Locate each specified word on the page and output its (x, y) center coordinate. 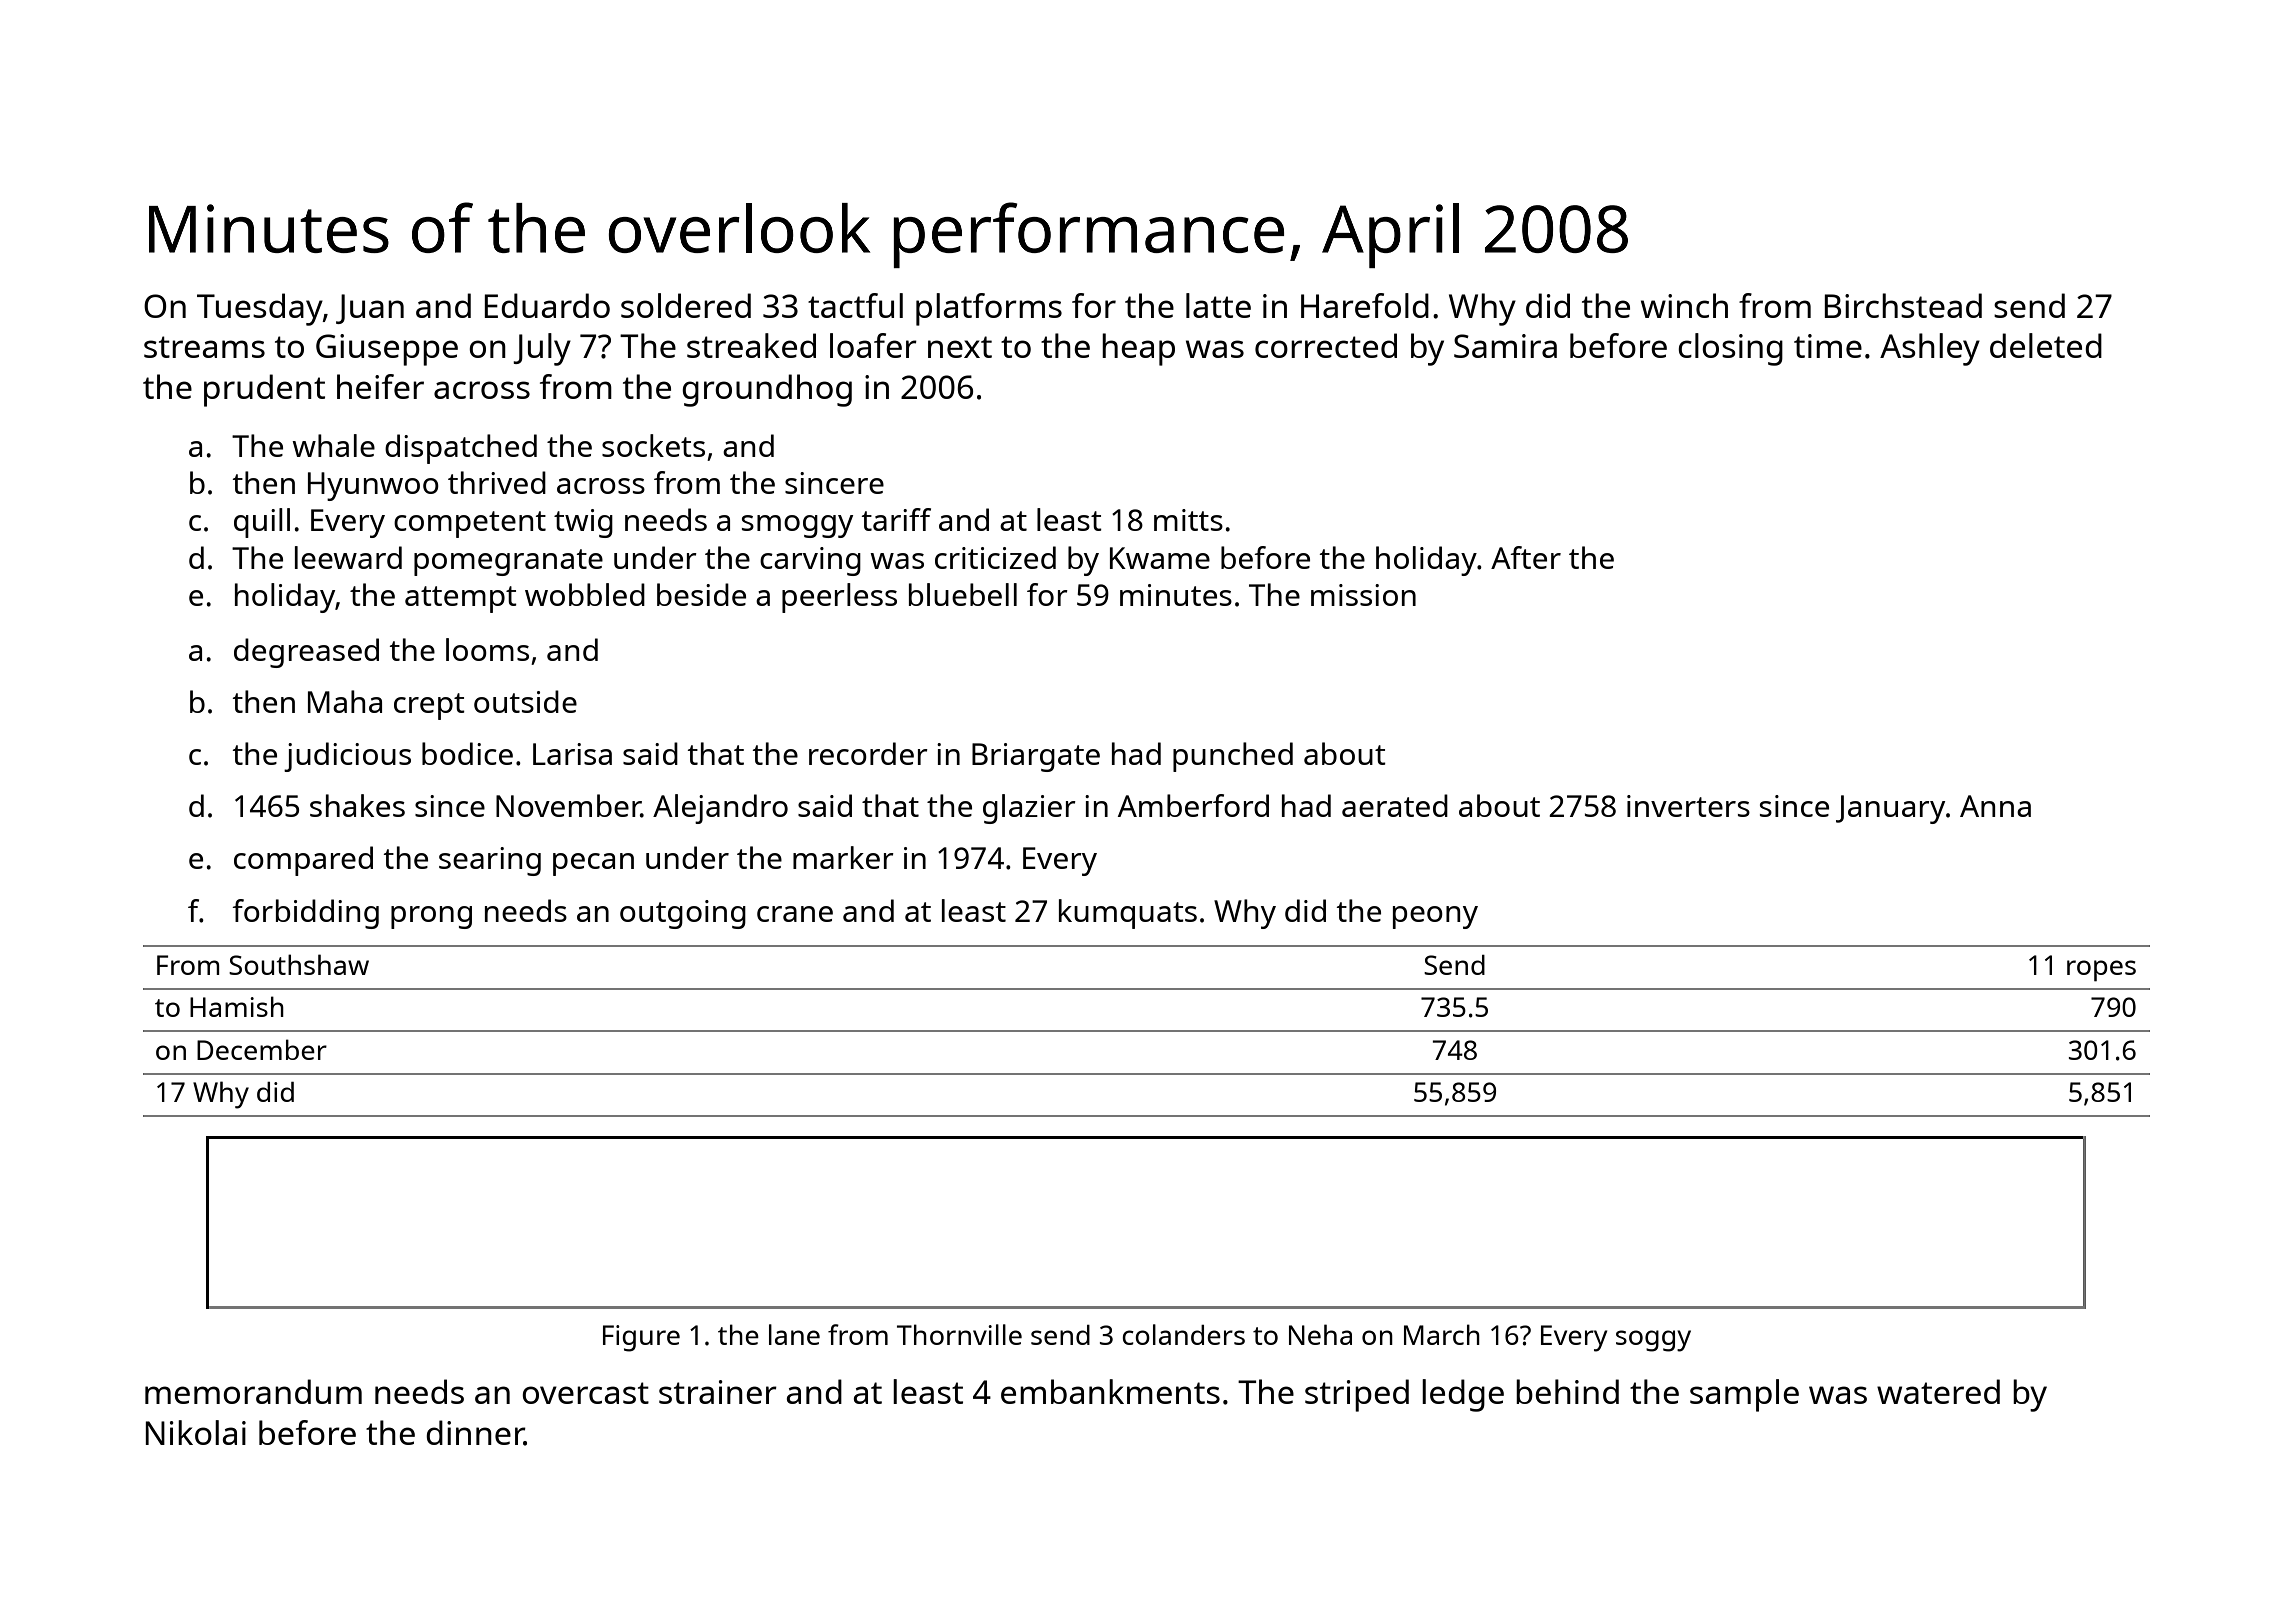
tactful (855, 305)
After (1526, 557)
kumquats (1128, 914)
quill (262, 523)
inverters (1688, 806)
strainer (718, 1392)
